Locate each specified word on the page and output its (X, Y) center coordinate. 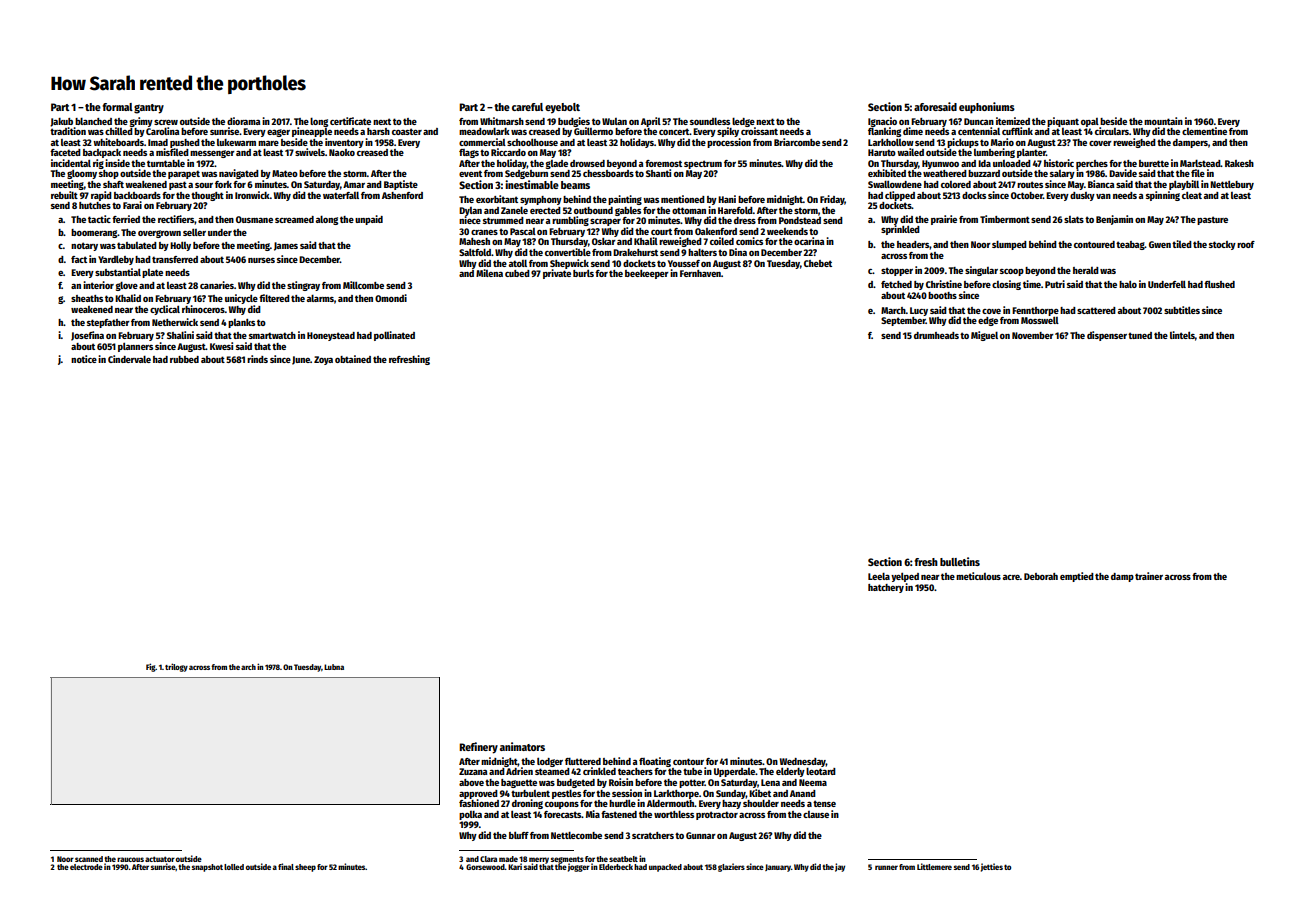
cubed (517, 273)
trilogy (176, 667)
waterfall (341, 195)
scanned (89, 859)
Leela (879, 576)
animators (522, 746)
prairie (944, 220)
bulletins (960, 561)
